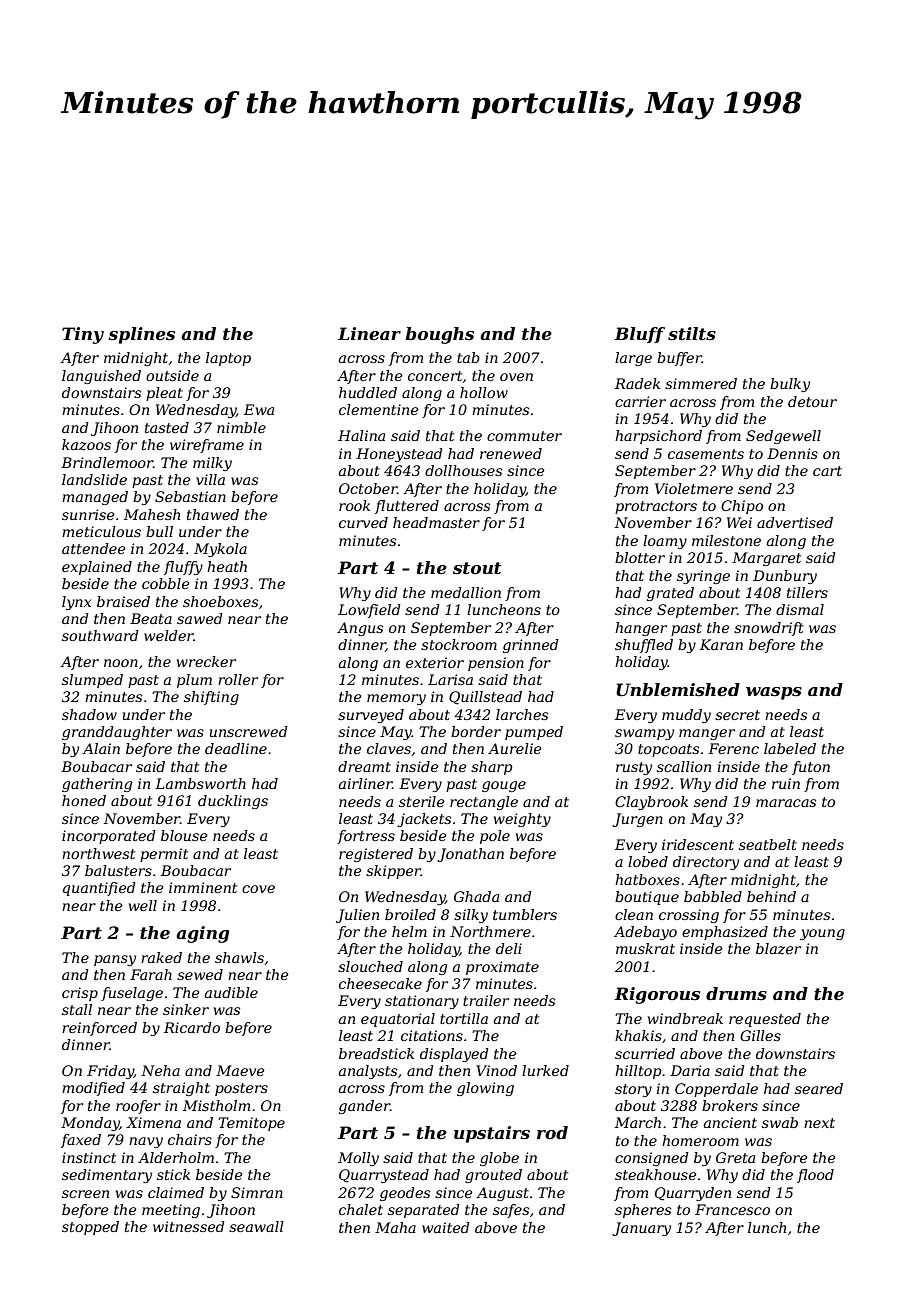 The image size is (908, 1316). What do you see at coordinates (233, 802) in the screenshot?
I see `ducklings` at bounding box center [233, 802].
